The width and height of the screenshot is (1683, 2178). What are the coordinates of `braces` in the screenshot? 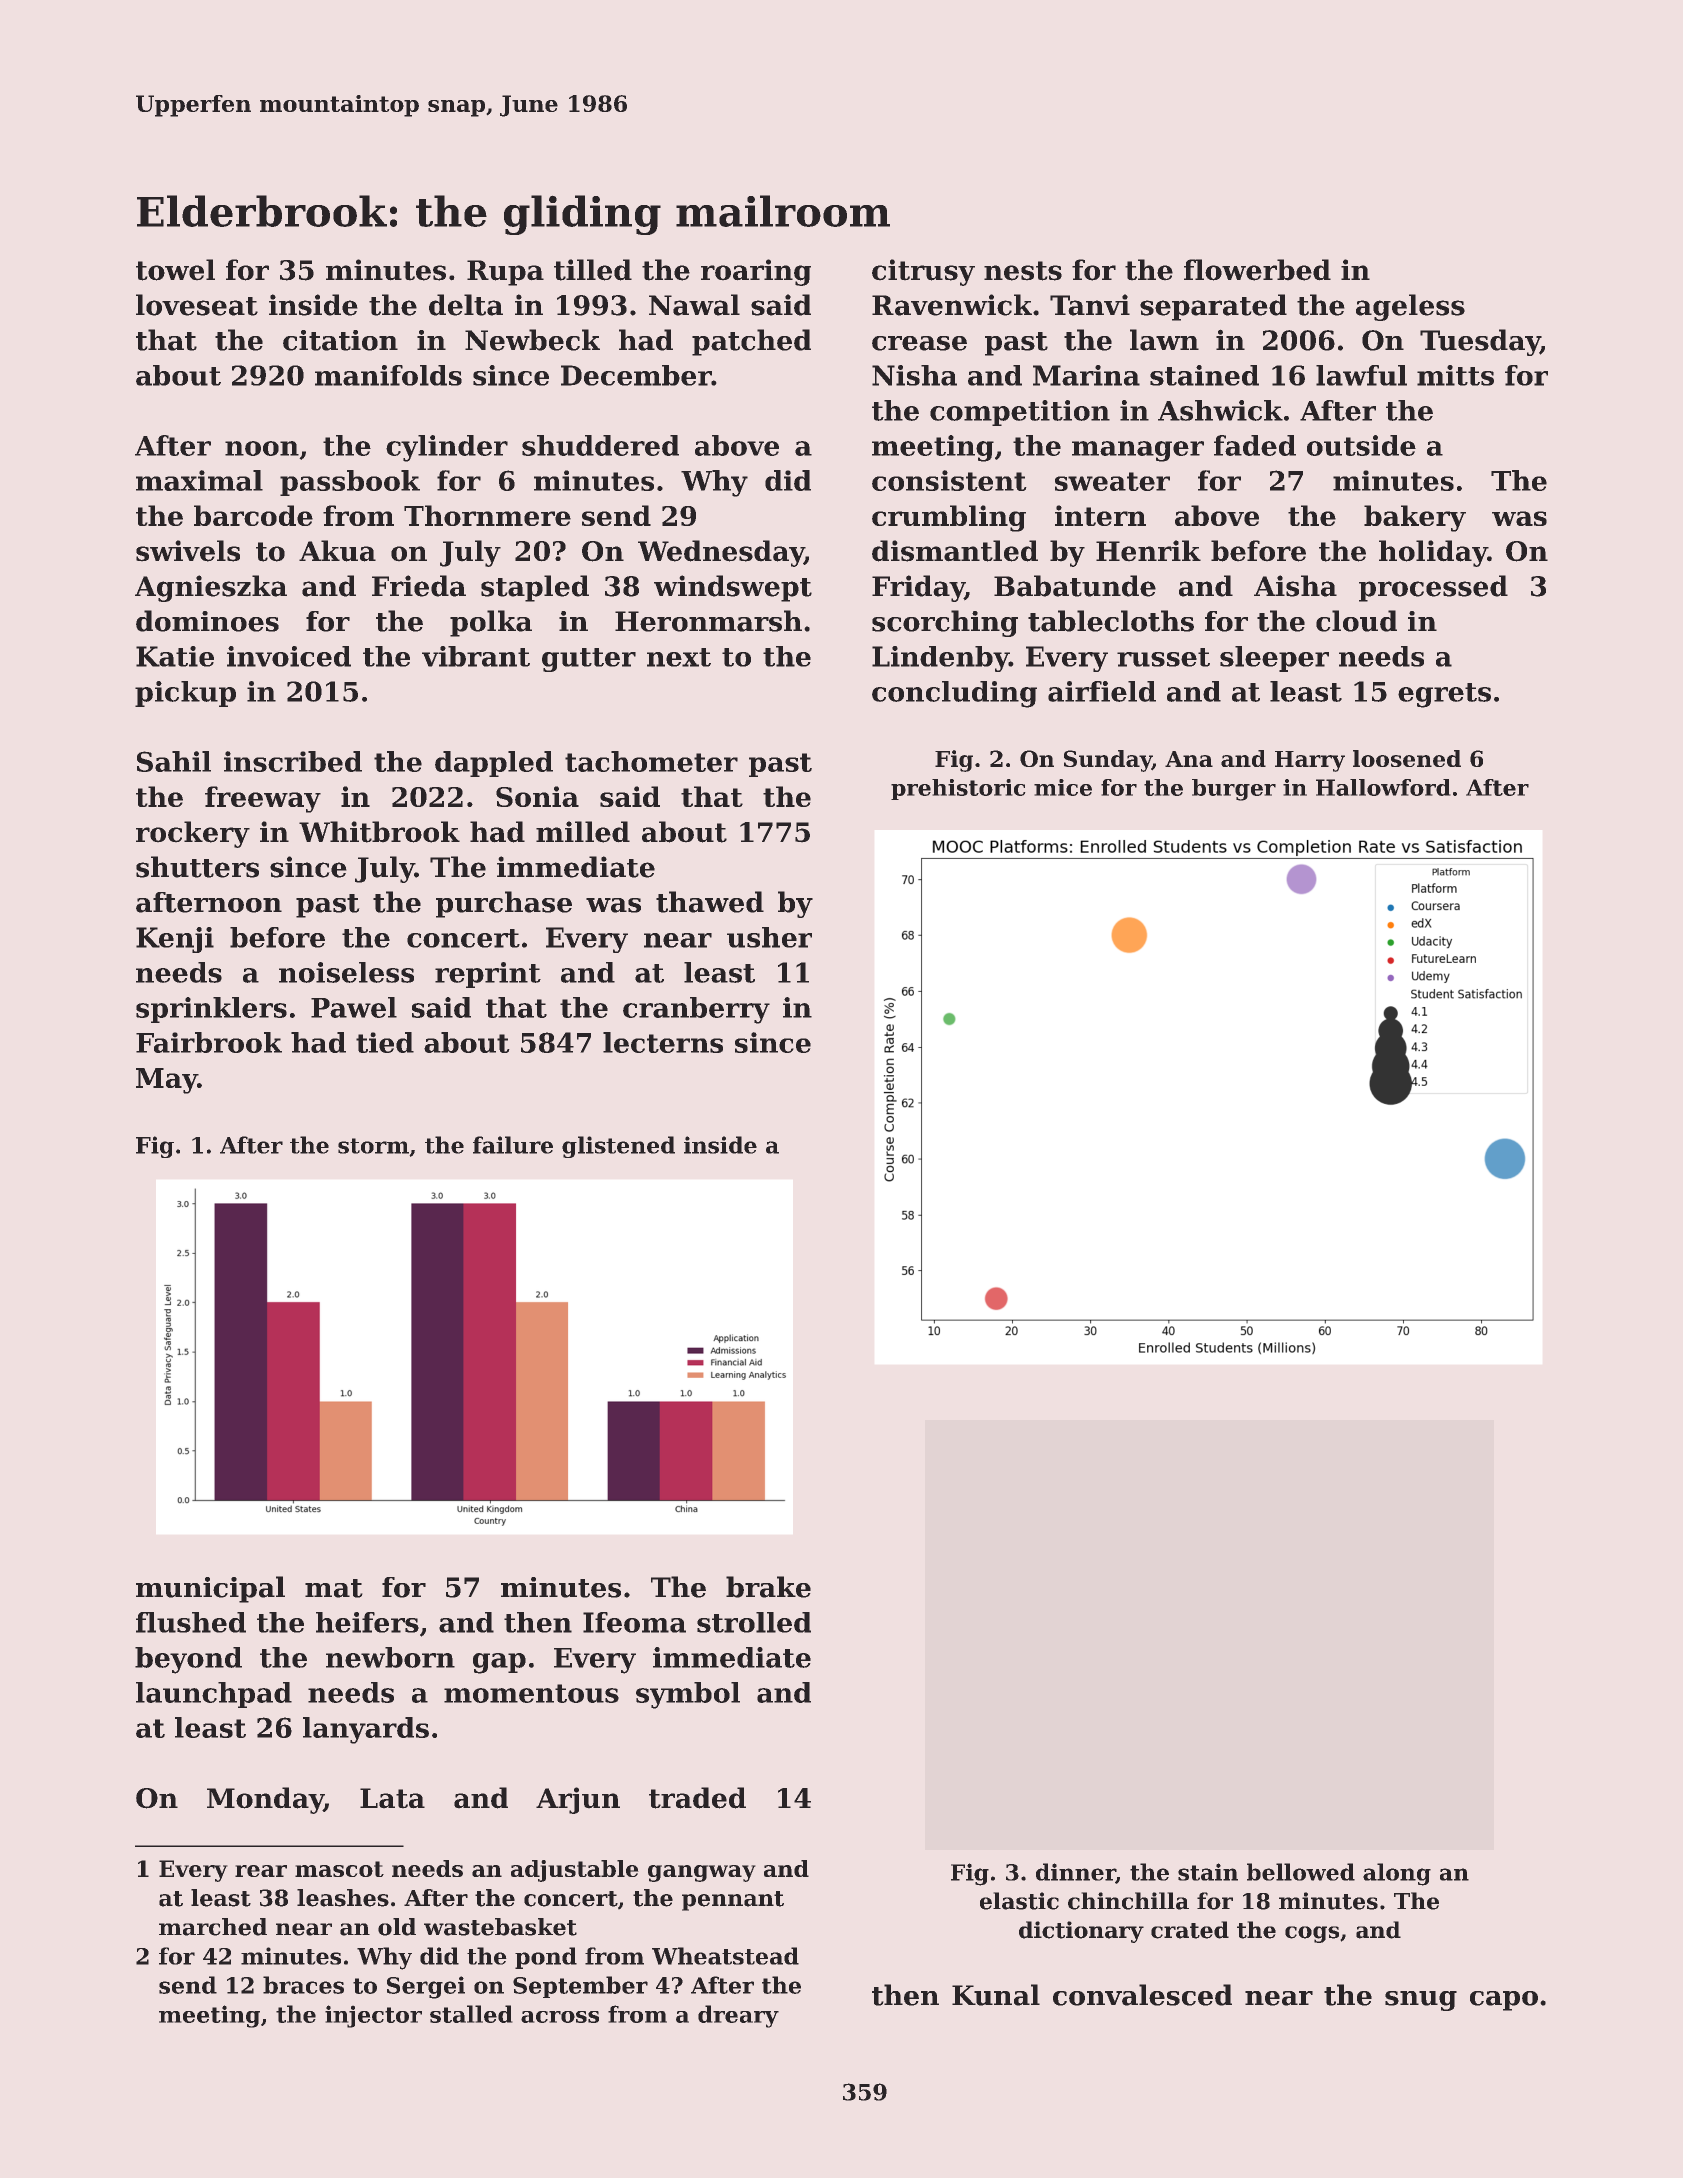 It's located at (303, 1985).
